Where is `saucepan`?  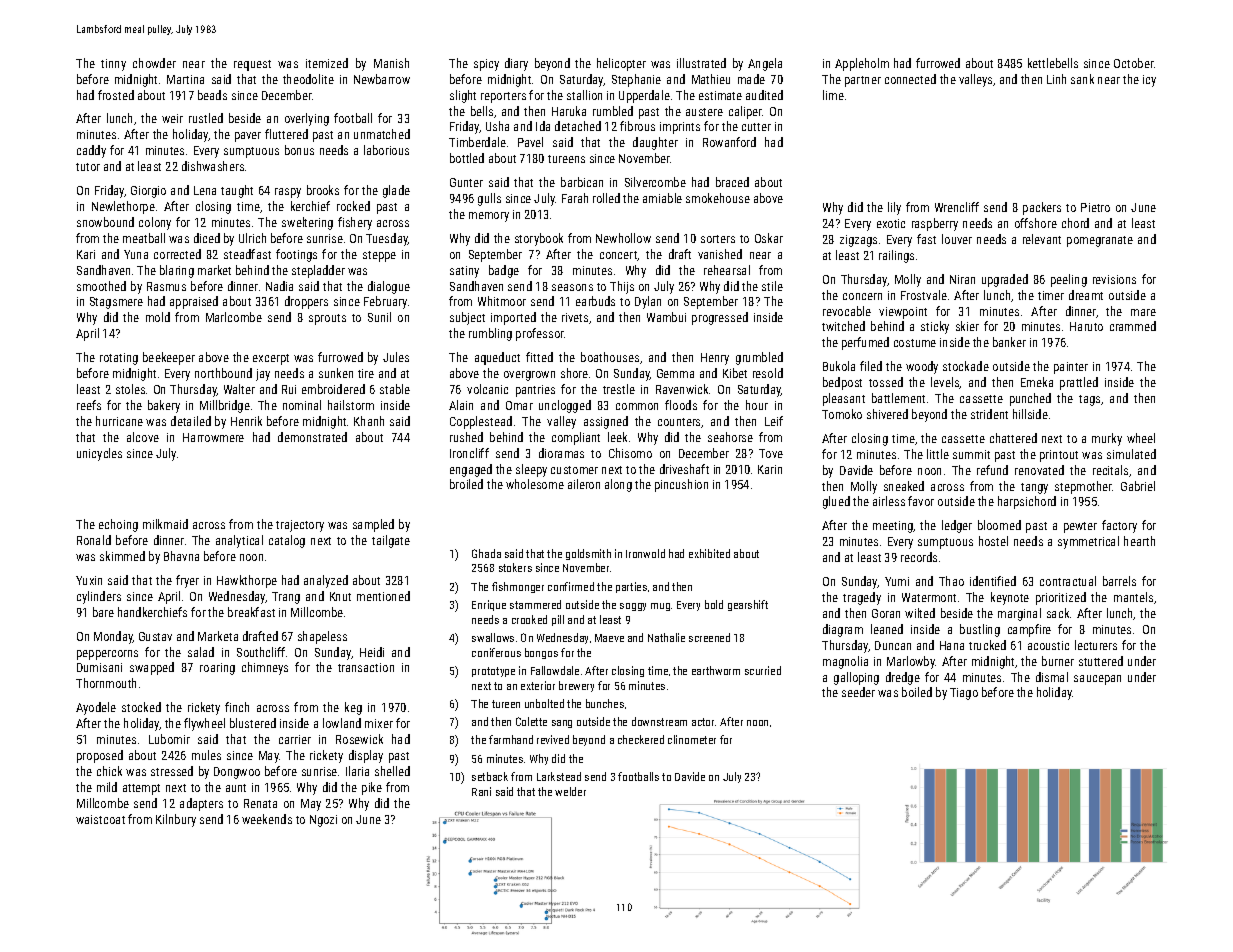 saucepan is located at coordinates (1097, 680).
